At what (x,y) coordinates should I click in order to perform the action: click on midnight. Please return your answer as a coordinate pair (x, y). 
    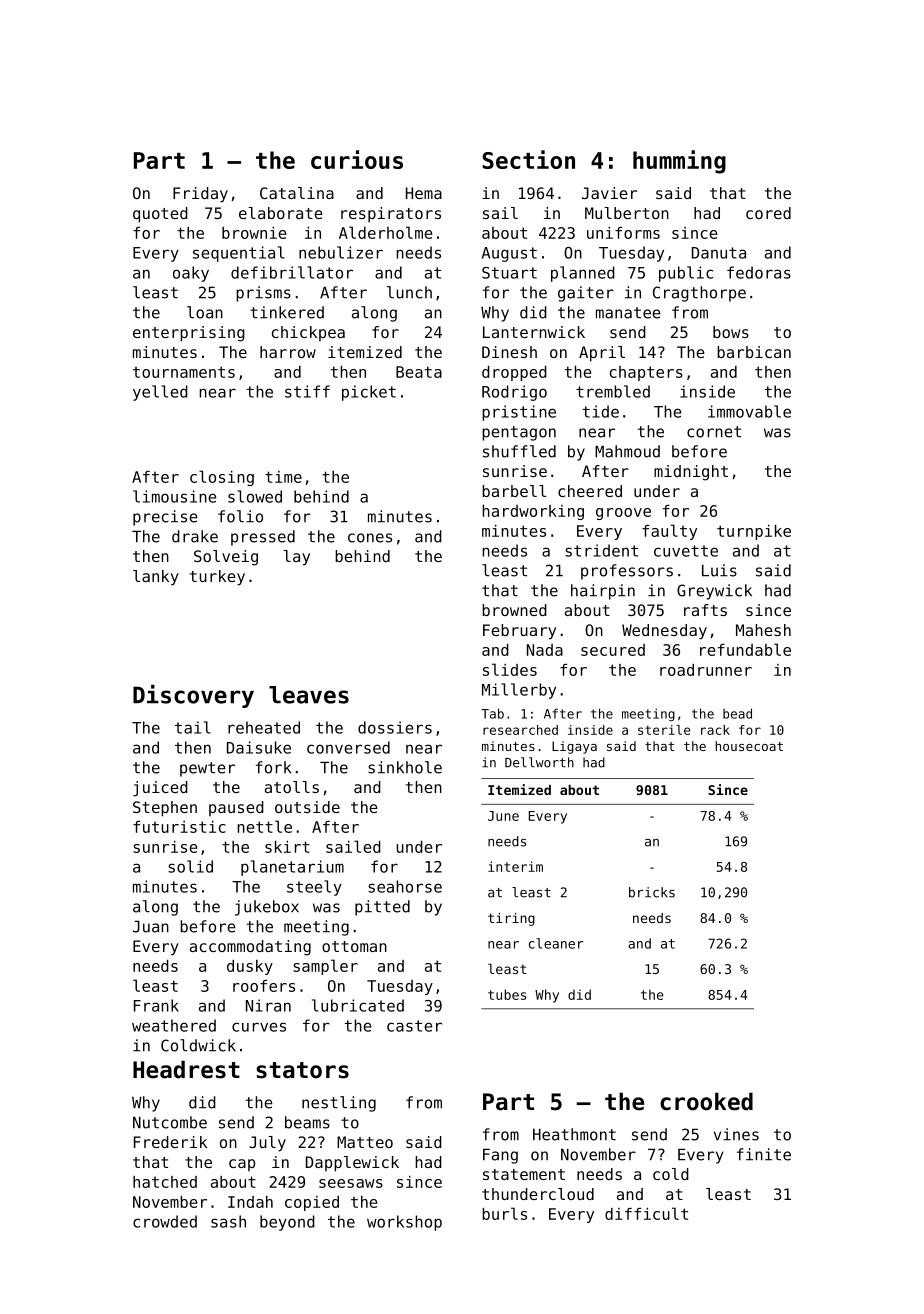
    Looking at the image, I should click on (691, 473).
